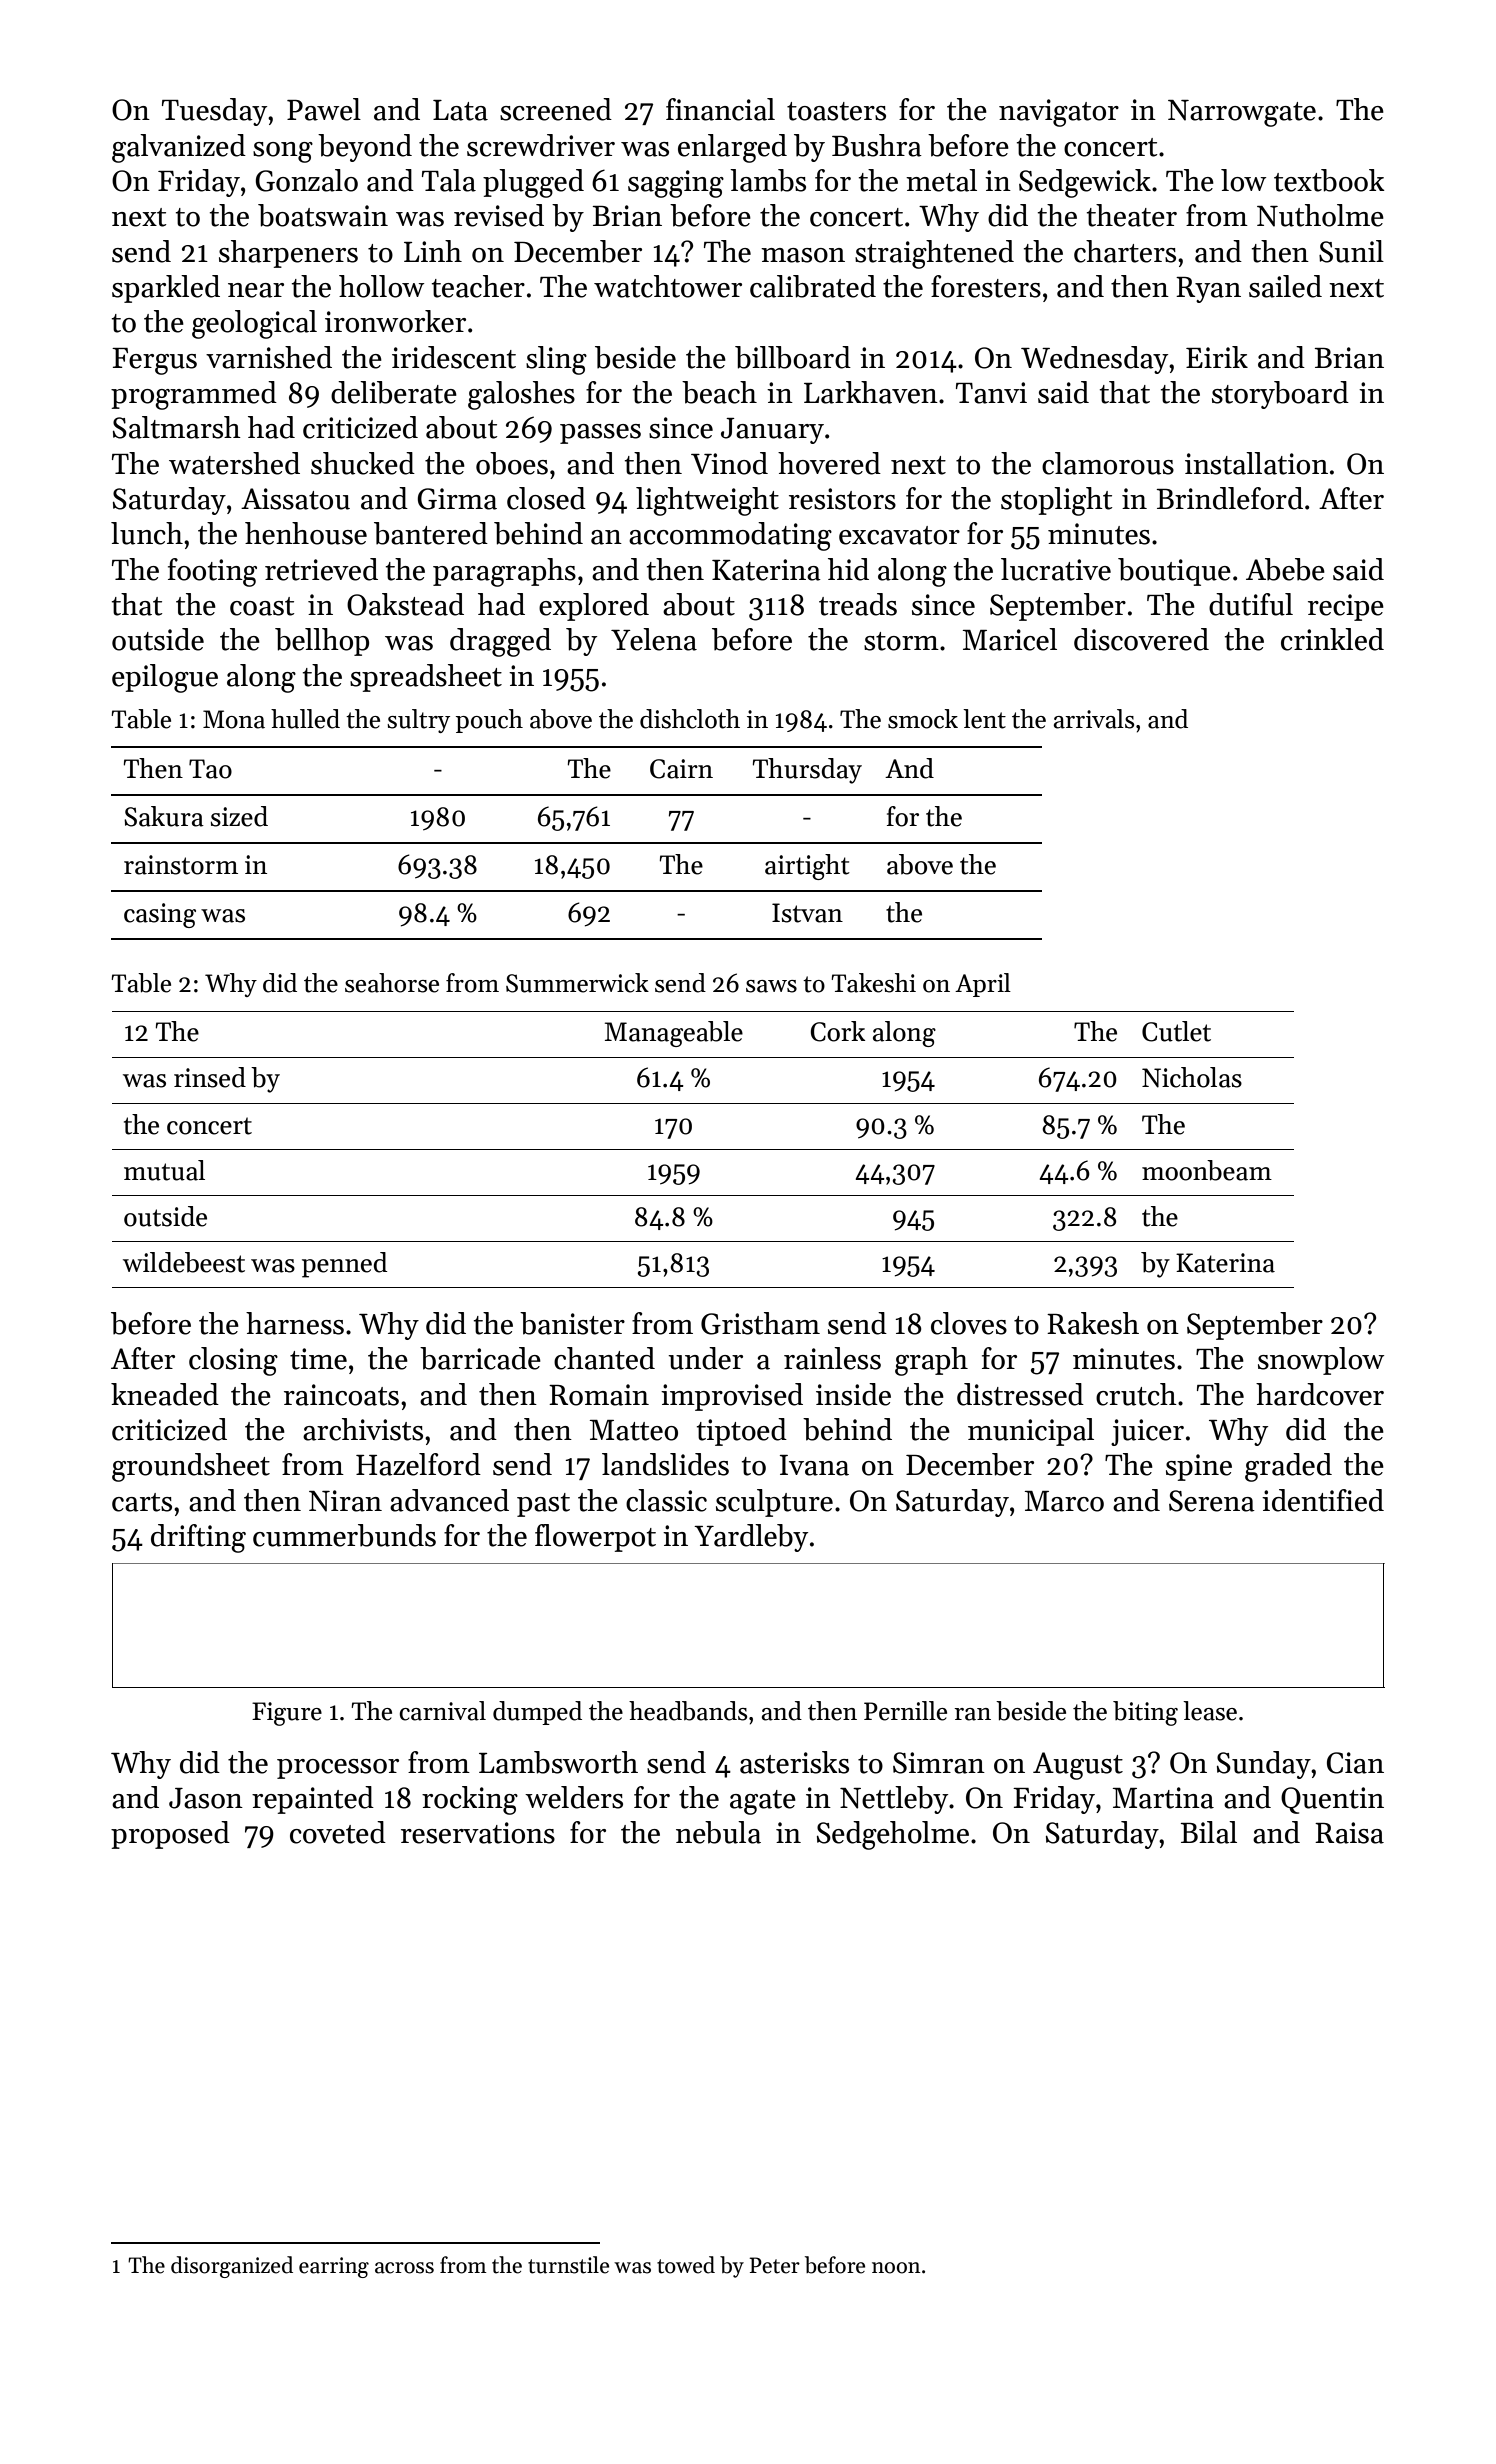 The image size is (1496, 2464). Describe the element at coordinates (813, 286) in the document. I see `calibrated` at that location.
